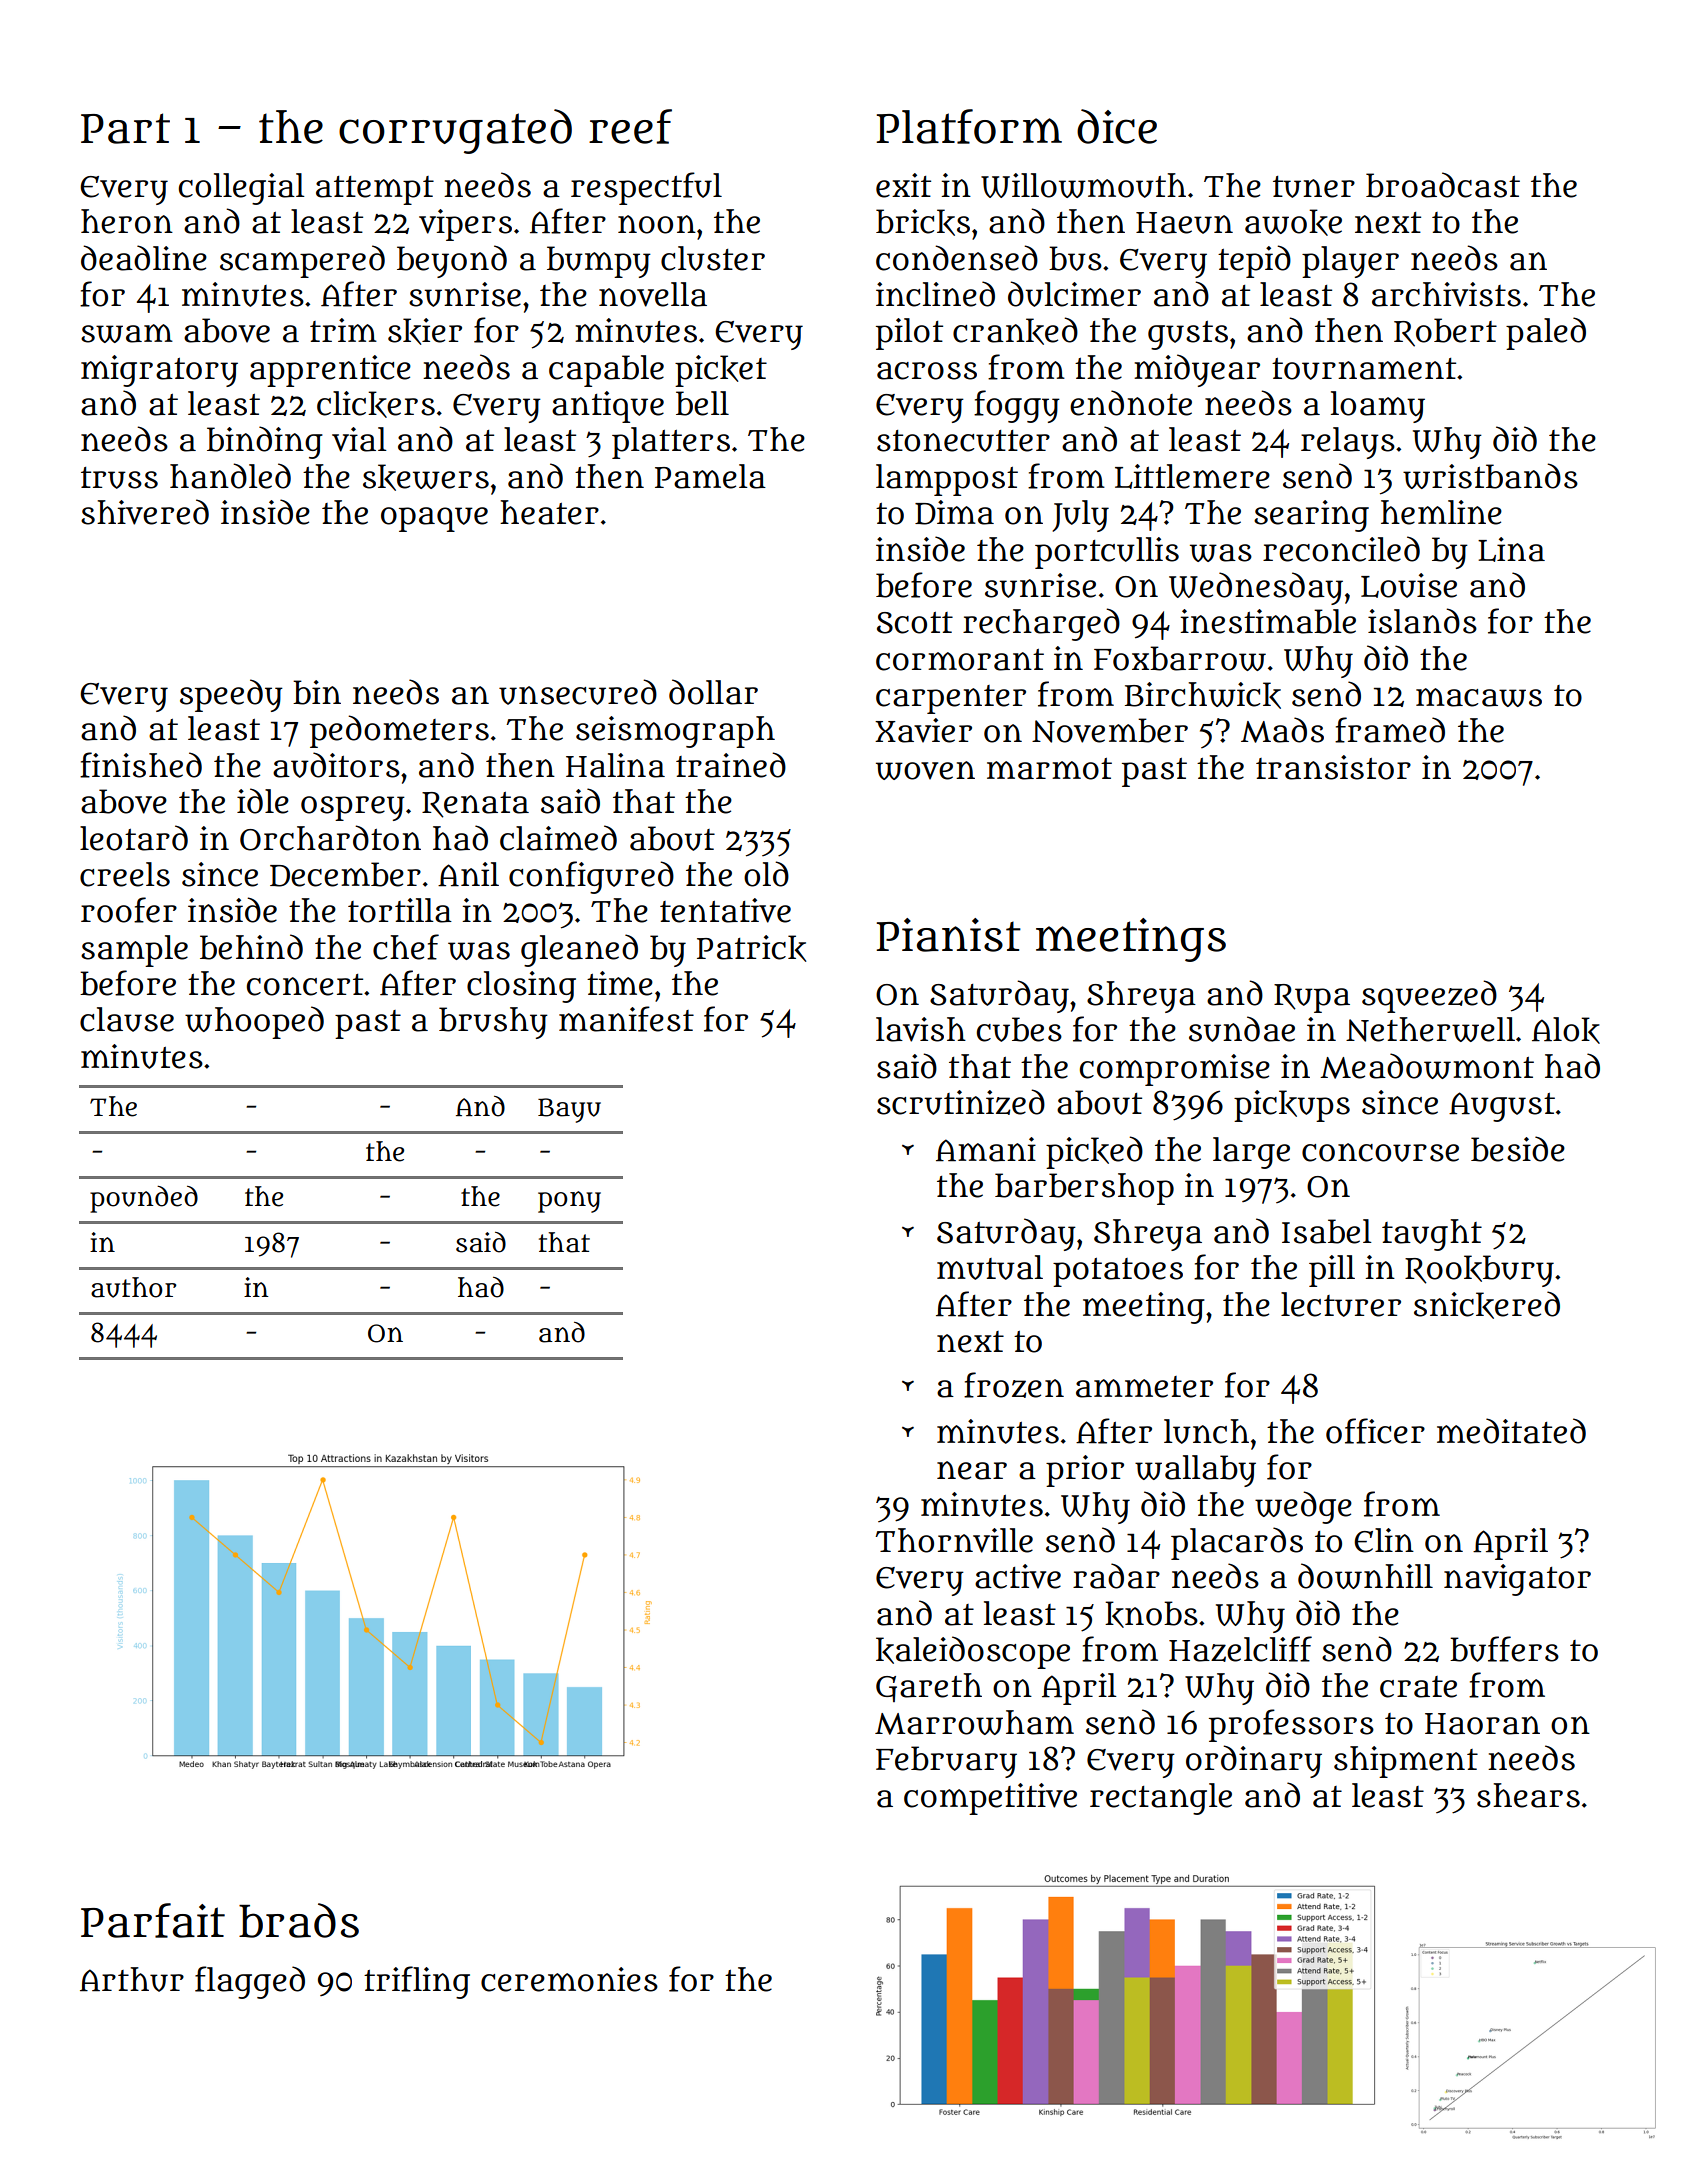 This page has width=1683, height=2178. Describe the element at coordinates (569, 1202) in the page. I see `pony` at that location.
